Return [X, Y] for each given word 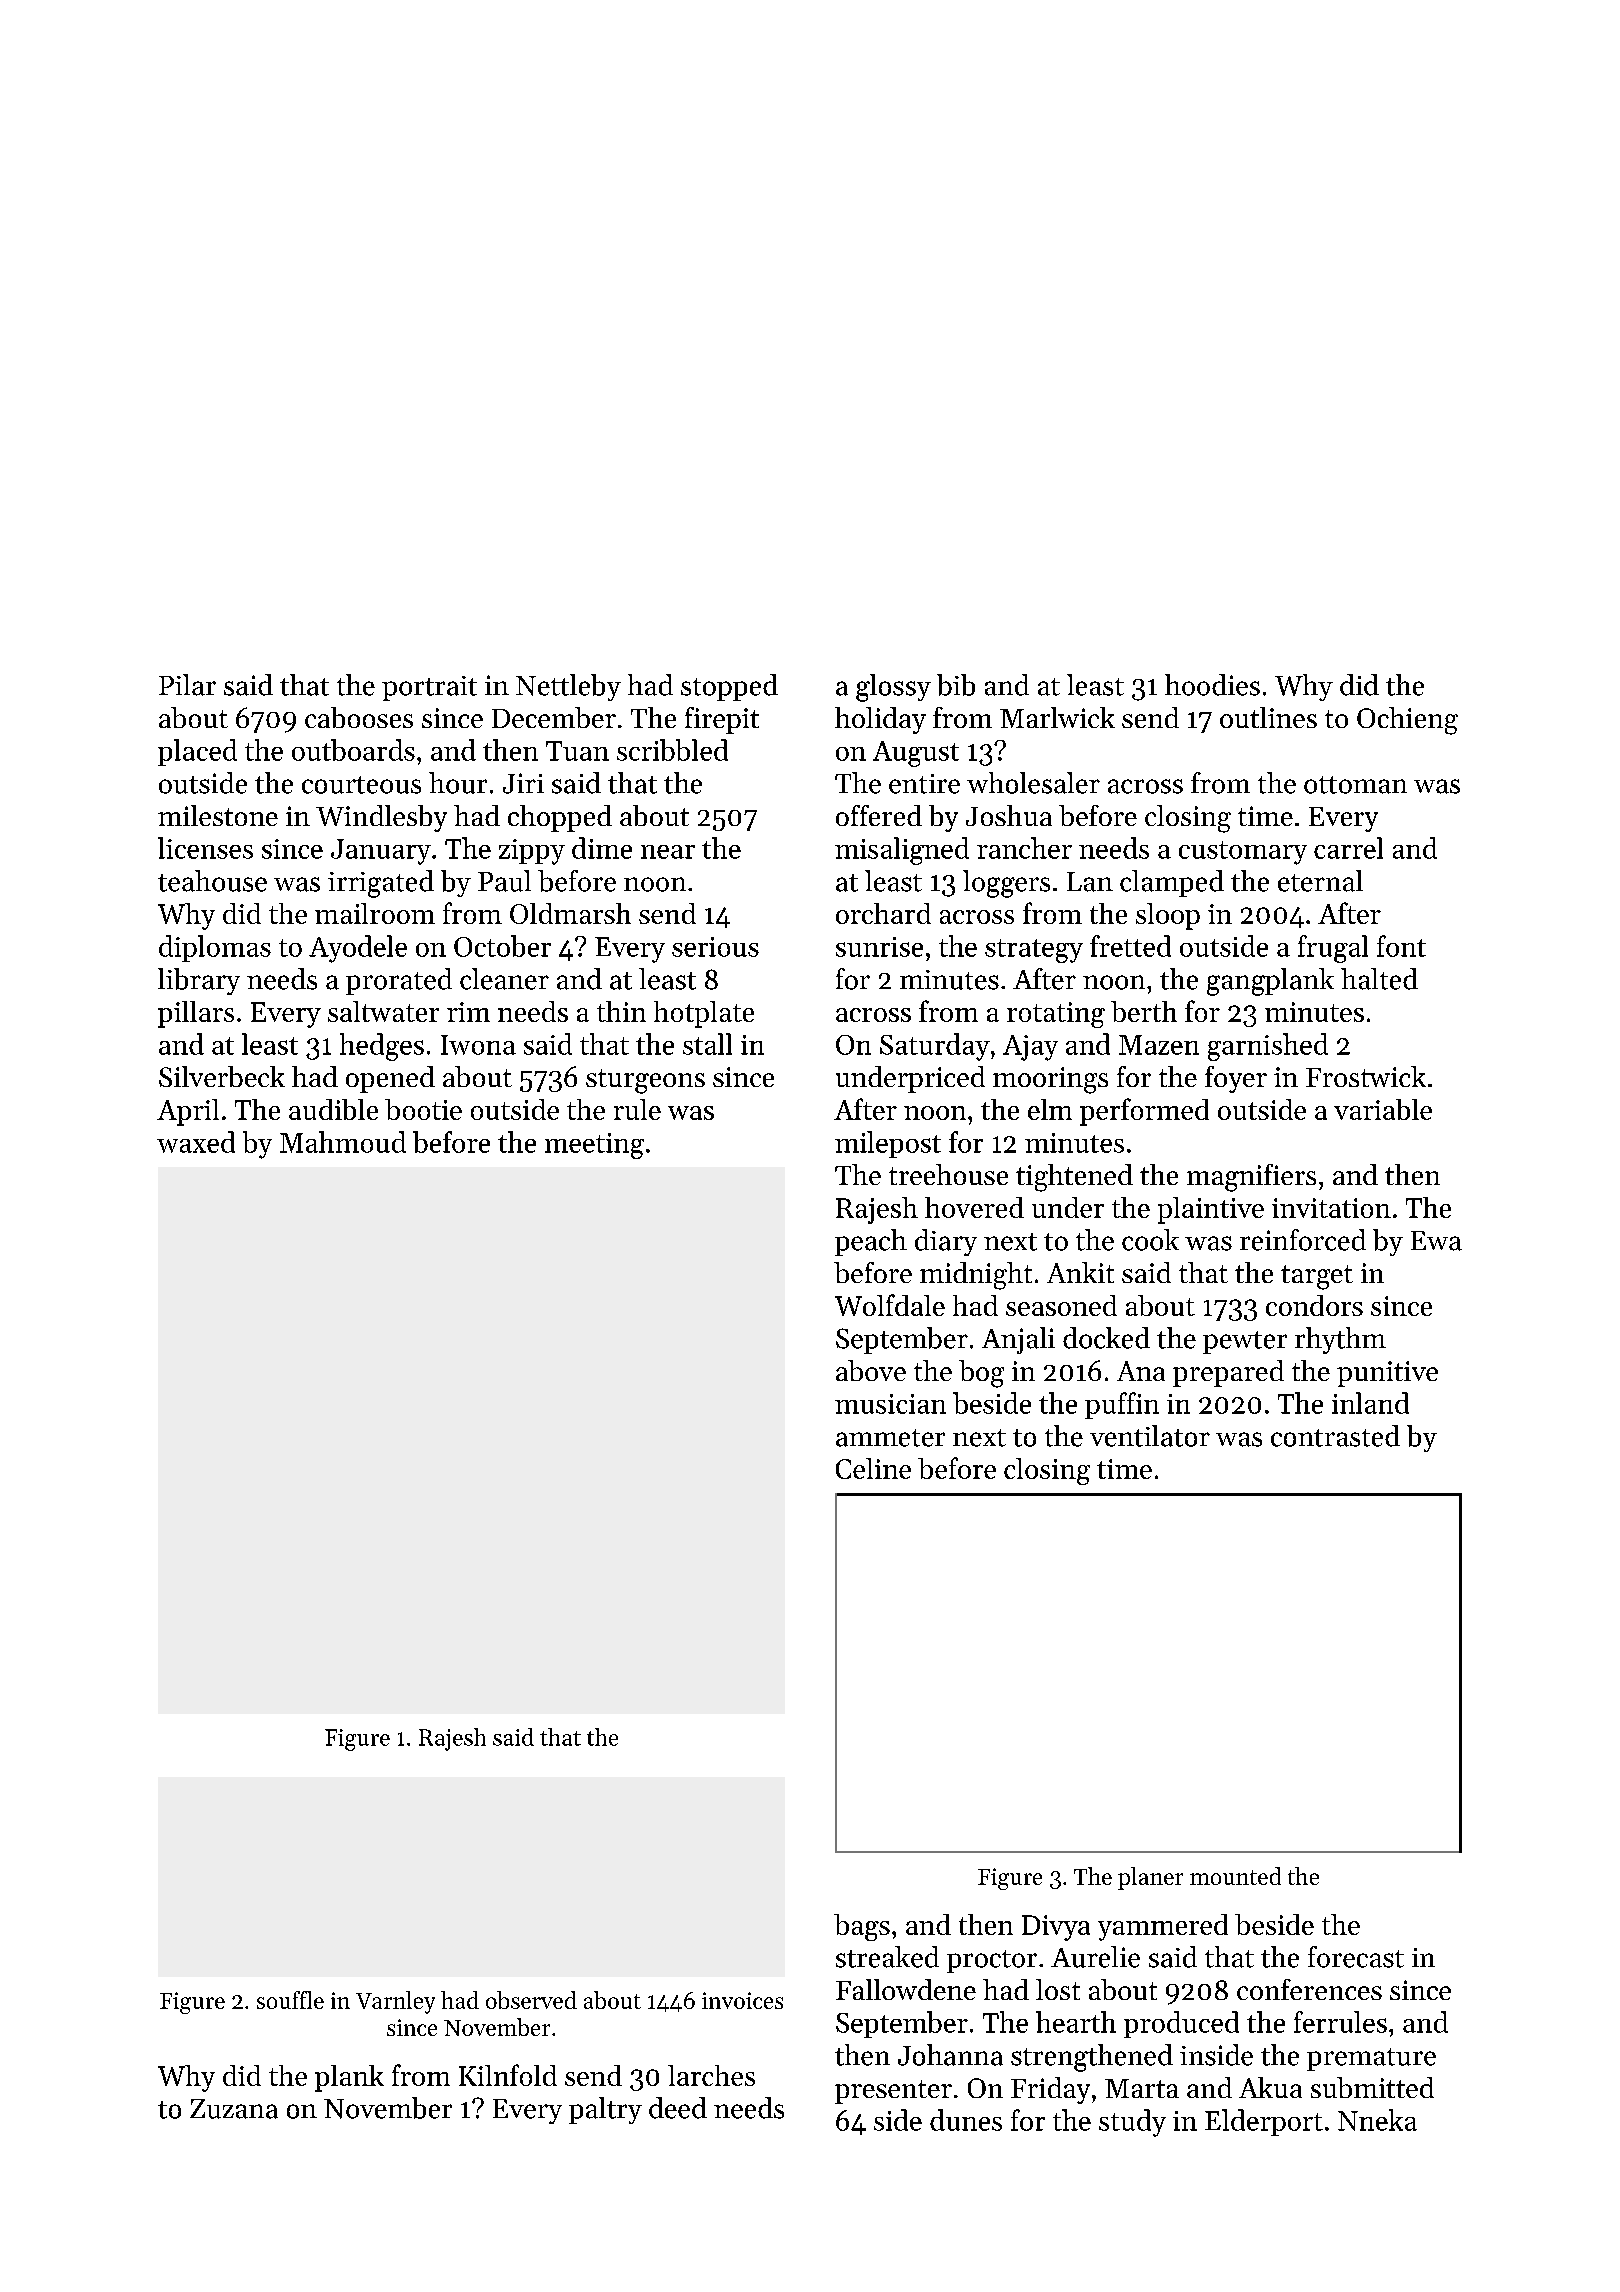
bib [956, 685]
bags [862, 1927]
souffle [290, 2000]
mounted [1235, 1876]
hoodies [1212, 685]
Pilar [187, 685]
